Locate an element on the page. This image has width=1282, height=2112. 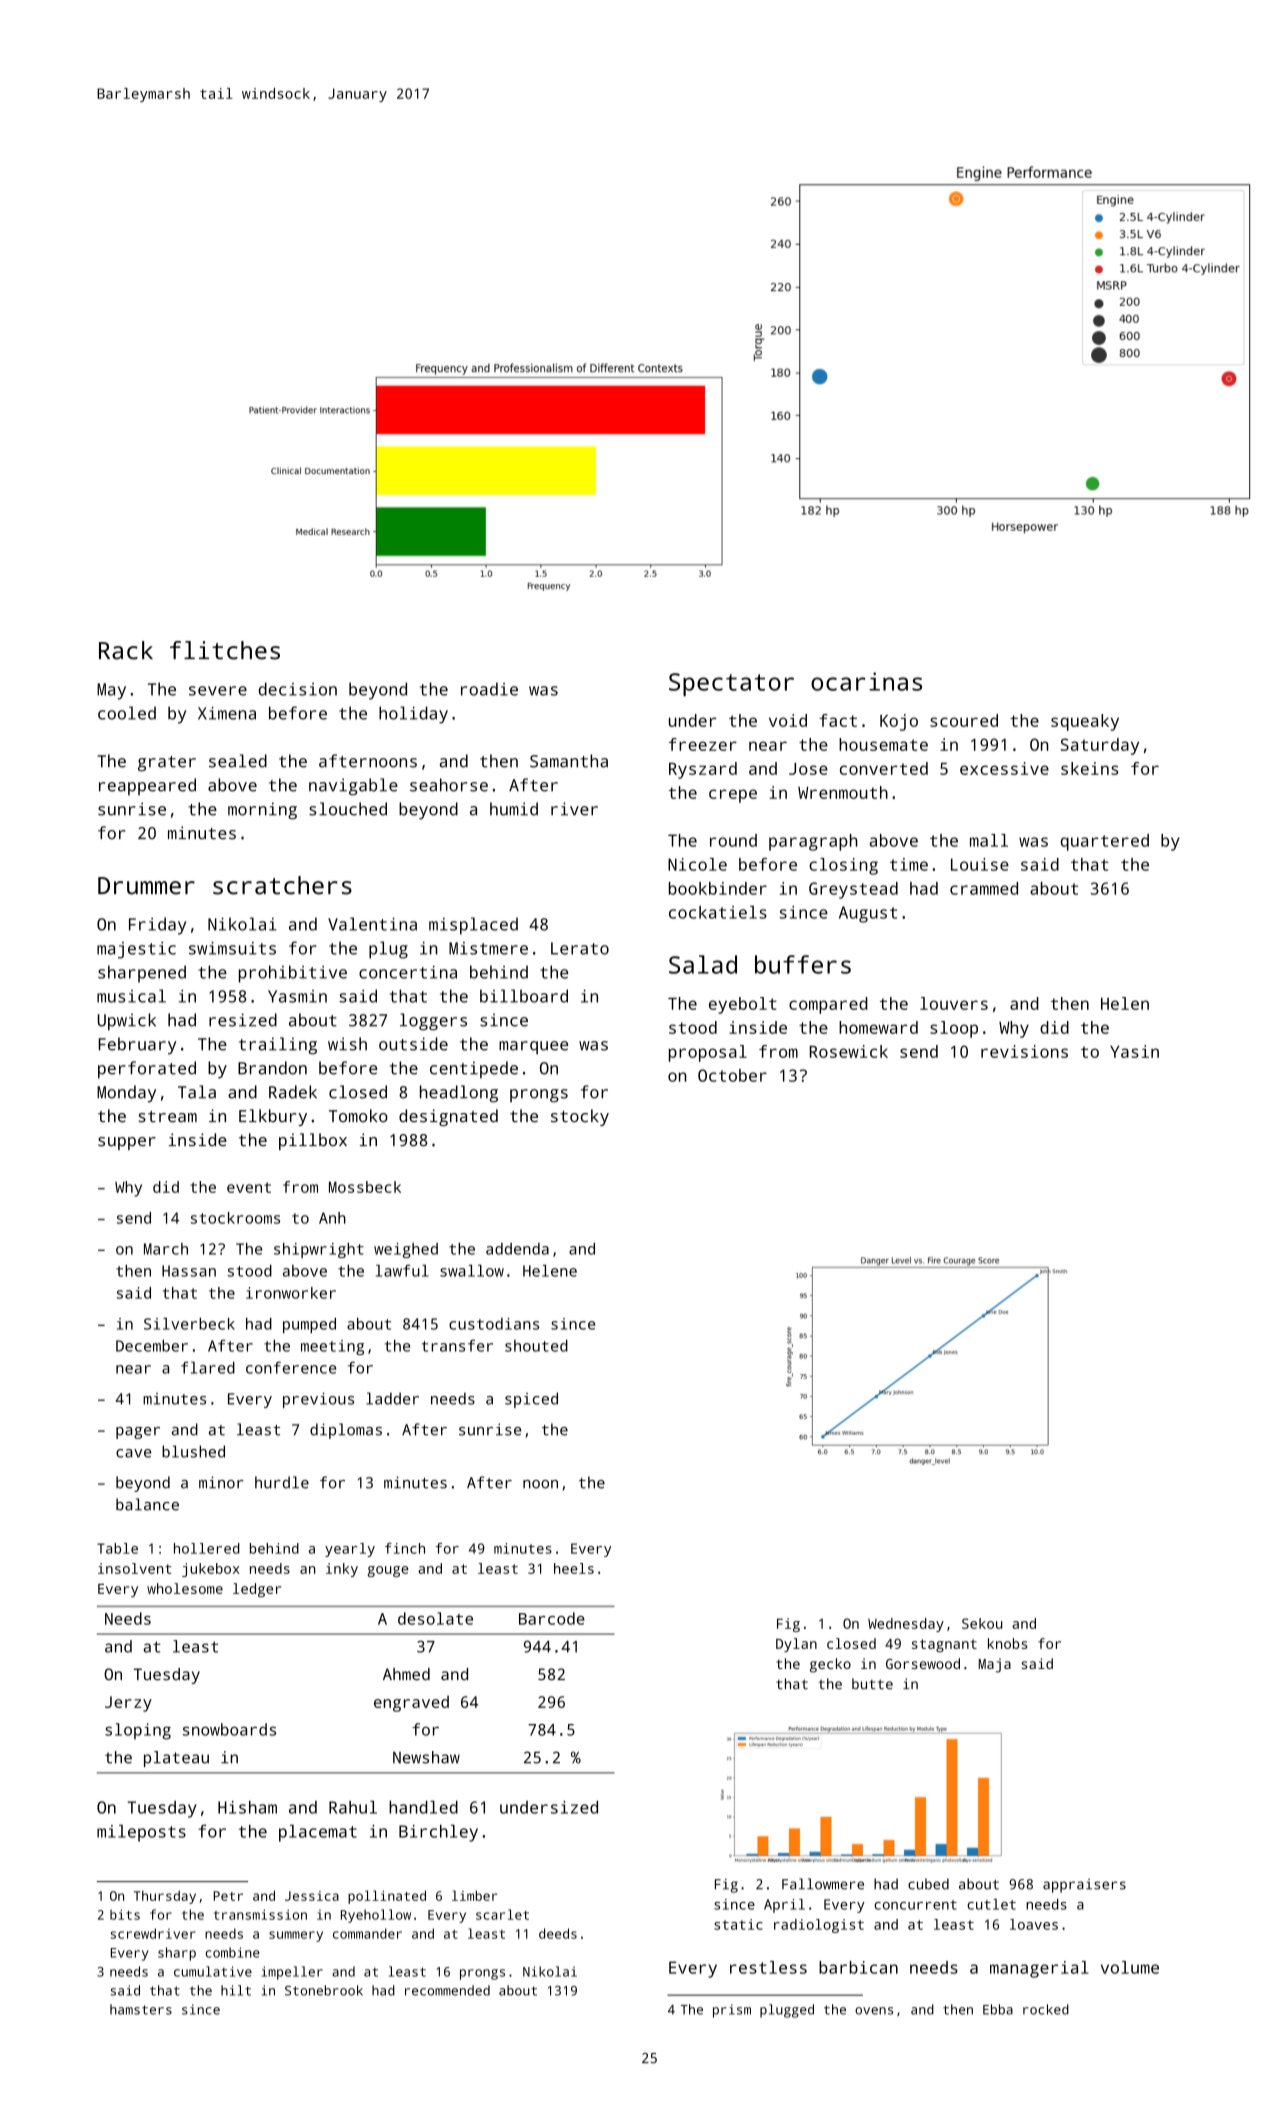
squeaky is located at coordinates (1085, 722).
